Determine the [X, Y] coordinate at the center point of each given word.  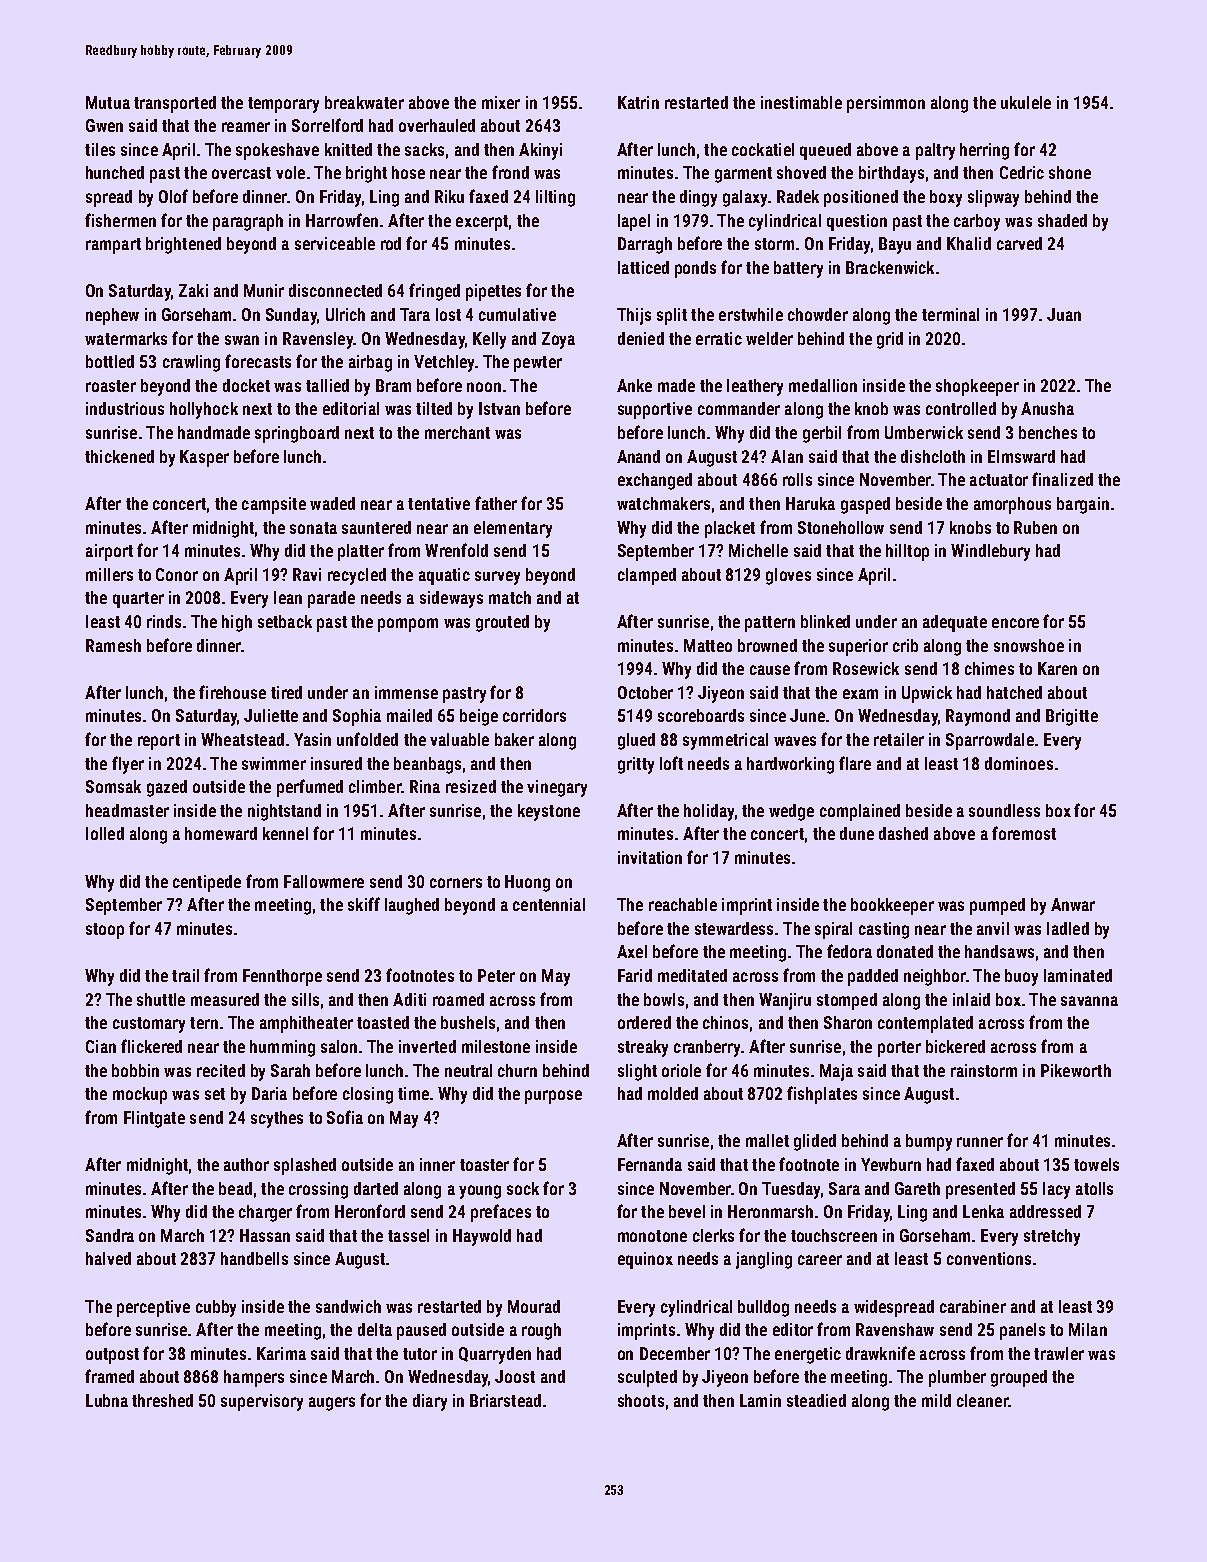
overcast [241, 173]
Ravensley [318, 340]
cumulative [517, 314]
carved [1019, 243]
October [645, 692]
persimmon [886, 104]
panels [1022, 1331]
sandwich [348, 1306]
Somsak [113, 786]
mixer [501, 102]
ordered [644, 1022]
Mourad [534, 1306]
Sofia [345, 1117]
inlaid [971, 999]
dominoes [1019, 763]
